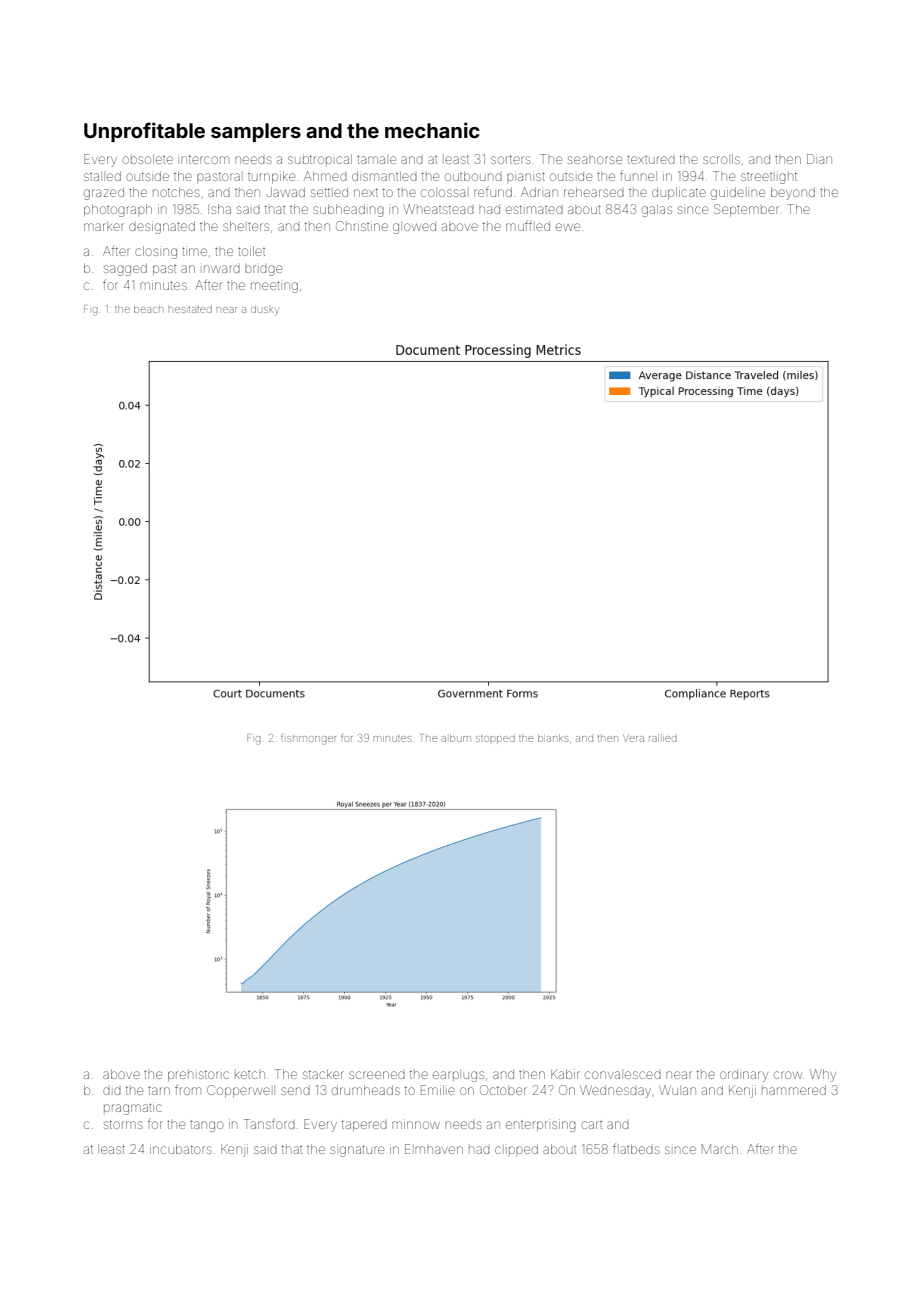 The width and height of the document is (924, 1308). What do you see at coordinates (265, 311) in the document?
I see `dusky` at bounding box center [265, 311].
